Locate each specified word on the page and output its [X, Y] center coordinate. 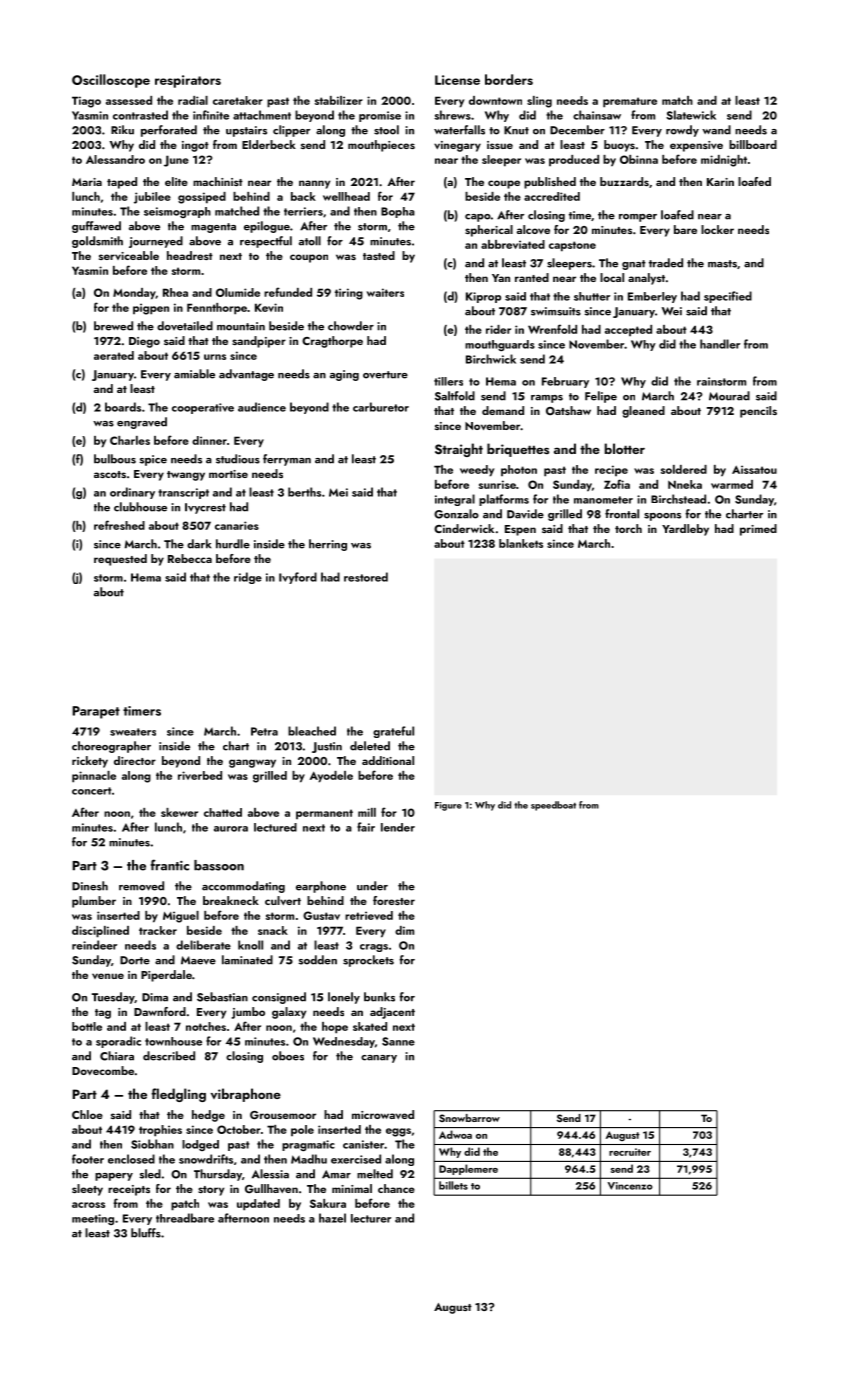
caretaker [238, 100]
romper [638, 218]
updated [258, 1205]
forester [394, 900]
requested [120, 560]
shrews [452, 115]
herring [328, 545]
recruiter [630, 1152]
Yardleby [685, 530]
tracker [158, 930]
